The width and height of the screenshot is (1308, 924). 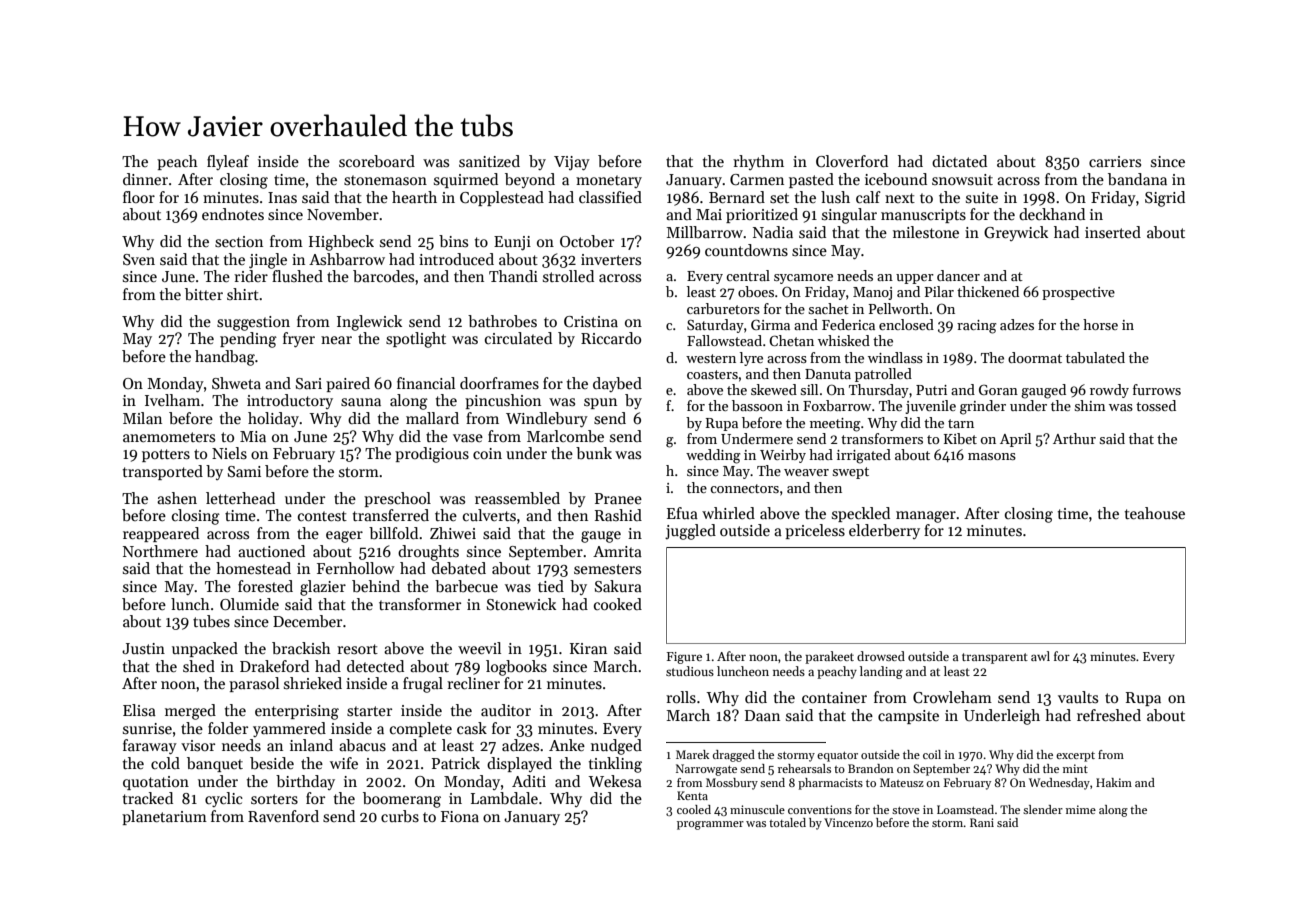 What do you see at coordinates (881, 656) in the screenshot?
I see `drowsed` at bounding box center [881, 656].
